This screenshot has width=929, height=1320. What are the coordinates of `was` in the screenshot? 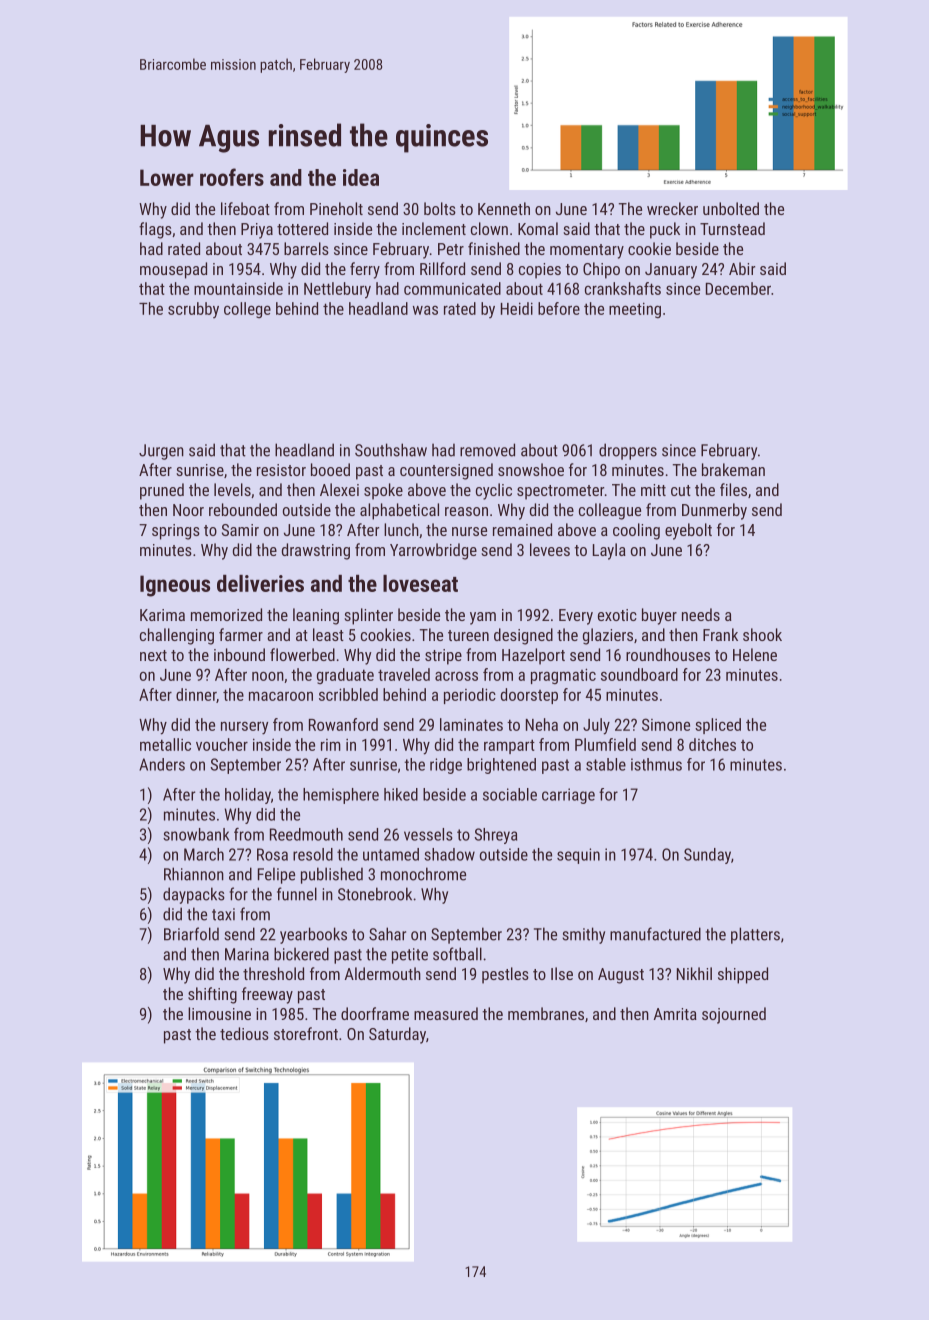 It's located at (425, 310).
